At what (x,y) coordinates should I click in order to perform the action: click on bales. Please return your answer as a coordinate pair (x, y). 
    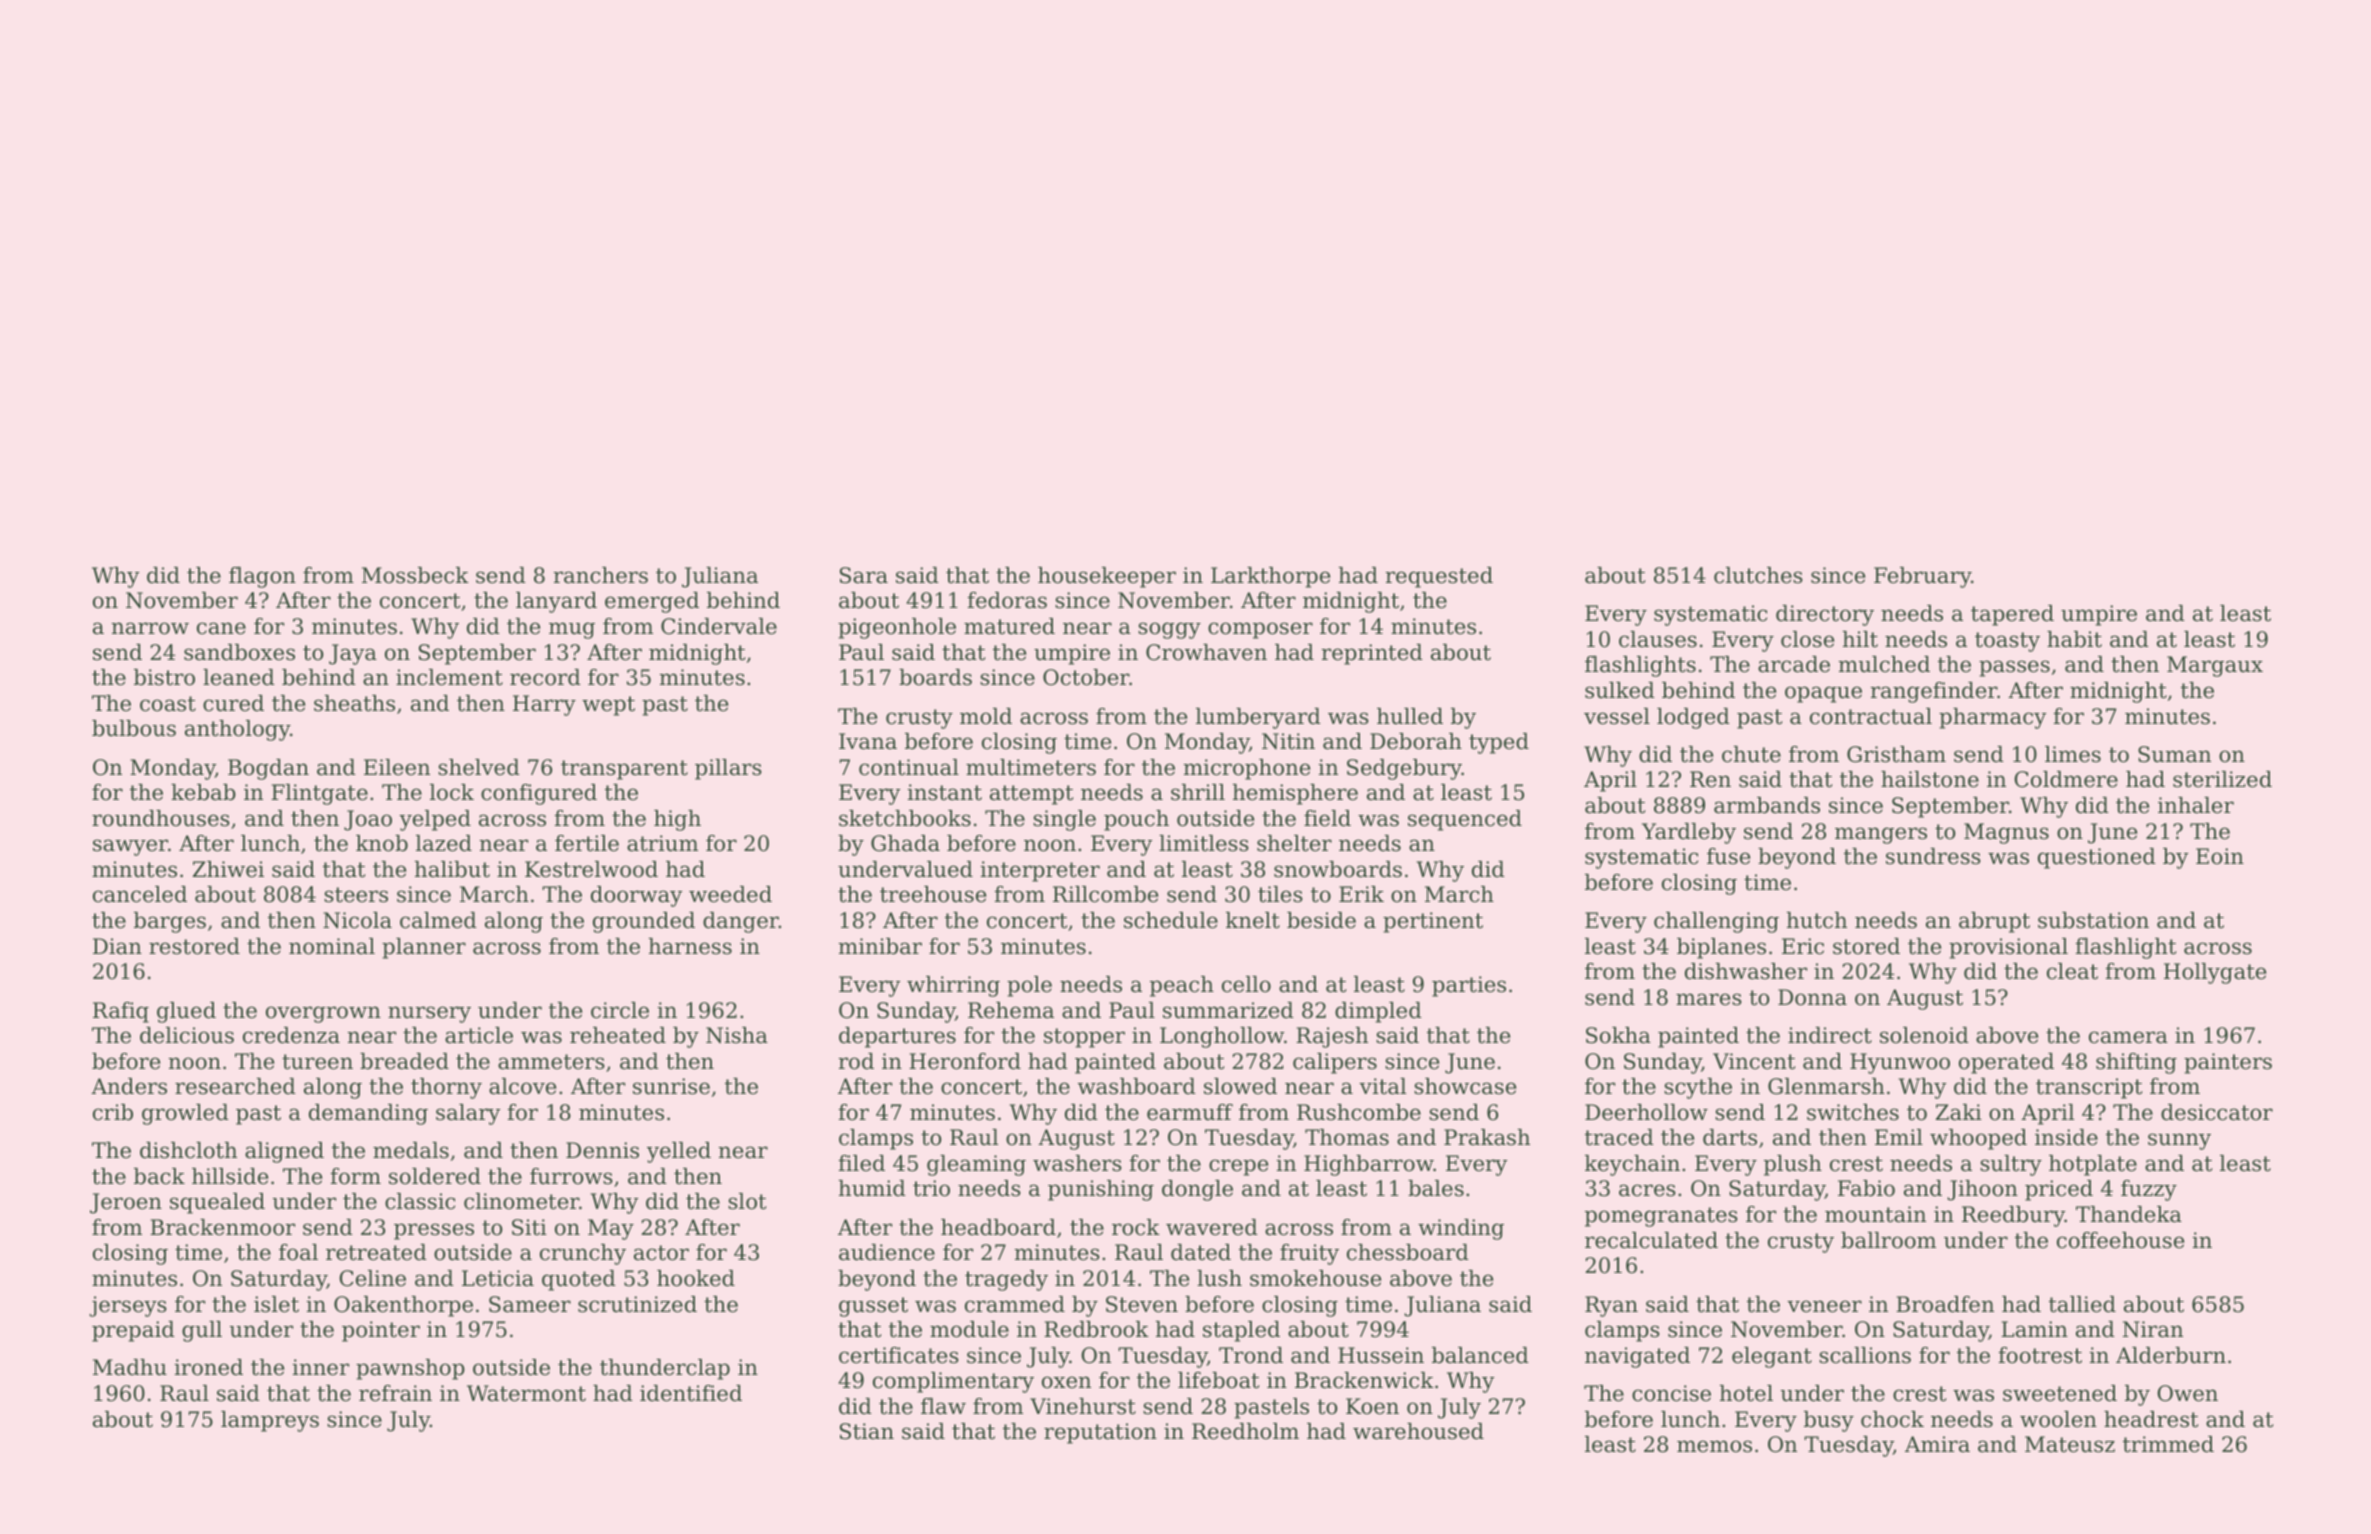
    Looking at the image, I should click on (1436, 1188).
